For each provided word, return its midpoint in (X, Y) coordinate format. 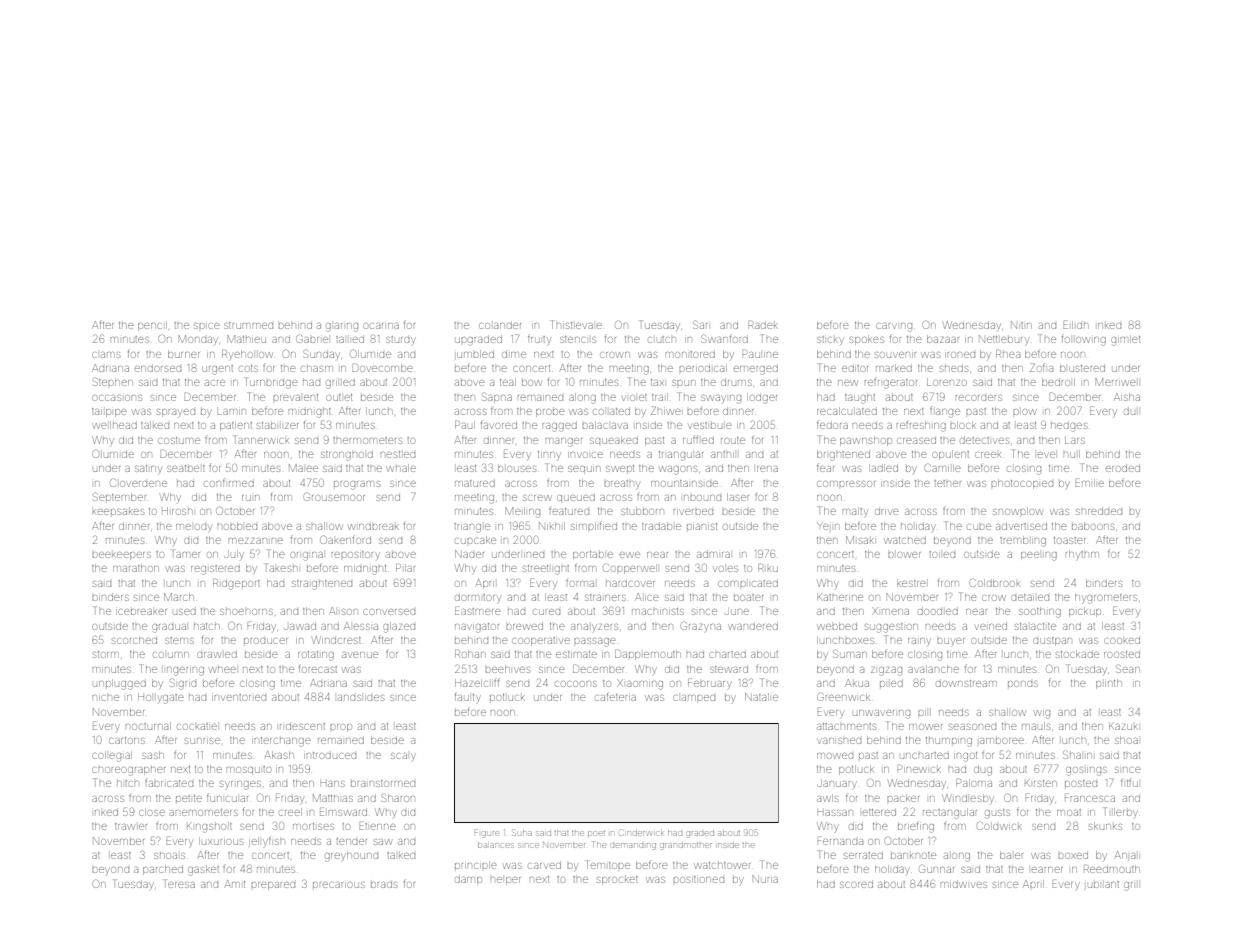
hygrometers (1106, 598)
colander (500, 326)
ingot (965, 757)
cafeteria (616, 696)
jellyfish (267, 841)
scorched (134, 640)
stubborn (642, 511)
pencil (152, 326)
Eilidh (1075, 325)
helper (506, 881)
